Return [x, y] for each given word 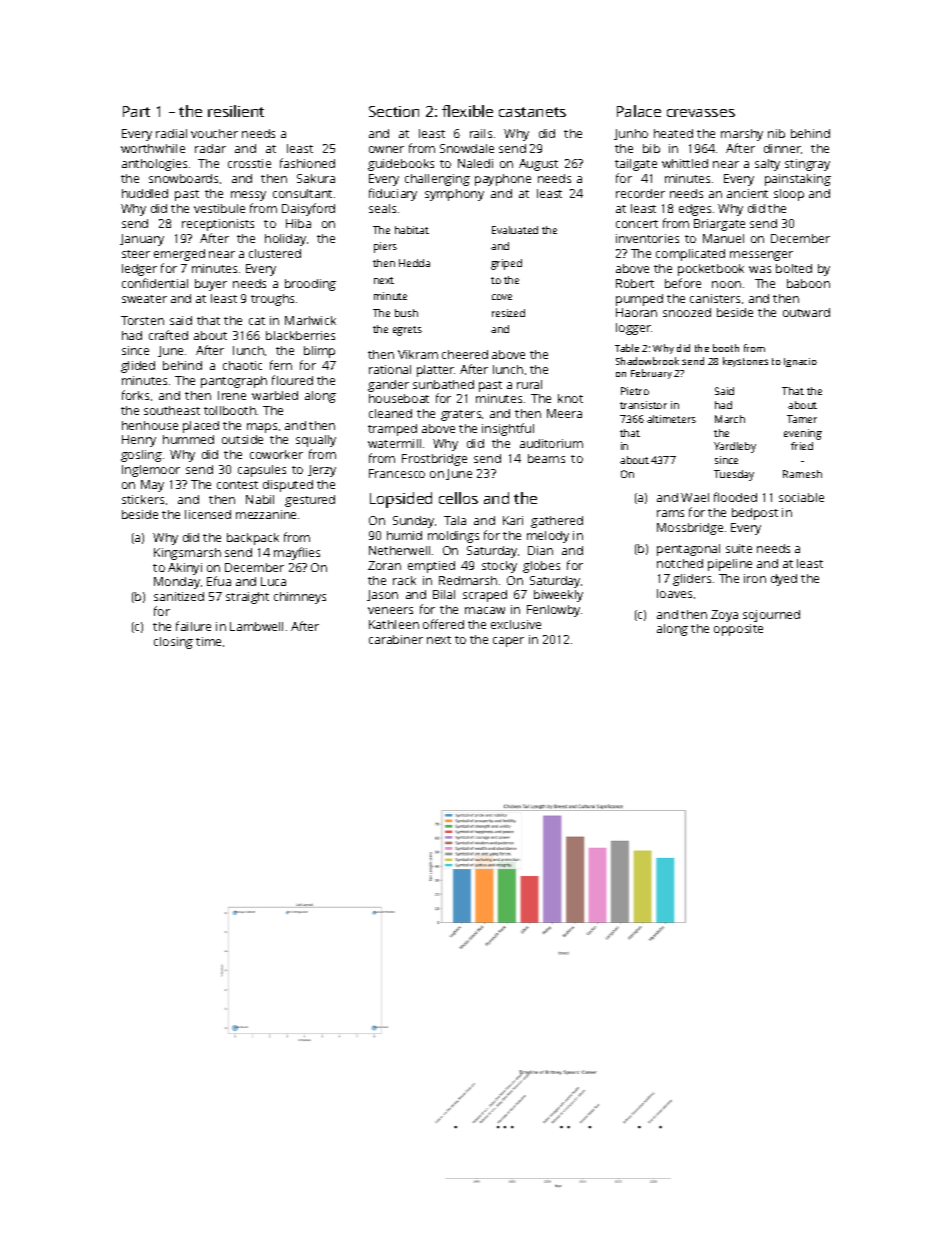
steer [136, 254]
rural [529, 384]
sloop [789, 195]
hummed [188, 439]
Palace [639, 111]
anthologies [154, 165]
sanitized [179, 596]
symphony [454, 195]
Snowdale [467, 148]
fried [802, 446]
